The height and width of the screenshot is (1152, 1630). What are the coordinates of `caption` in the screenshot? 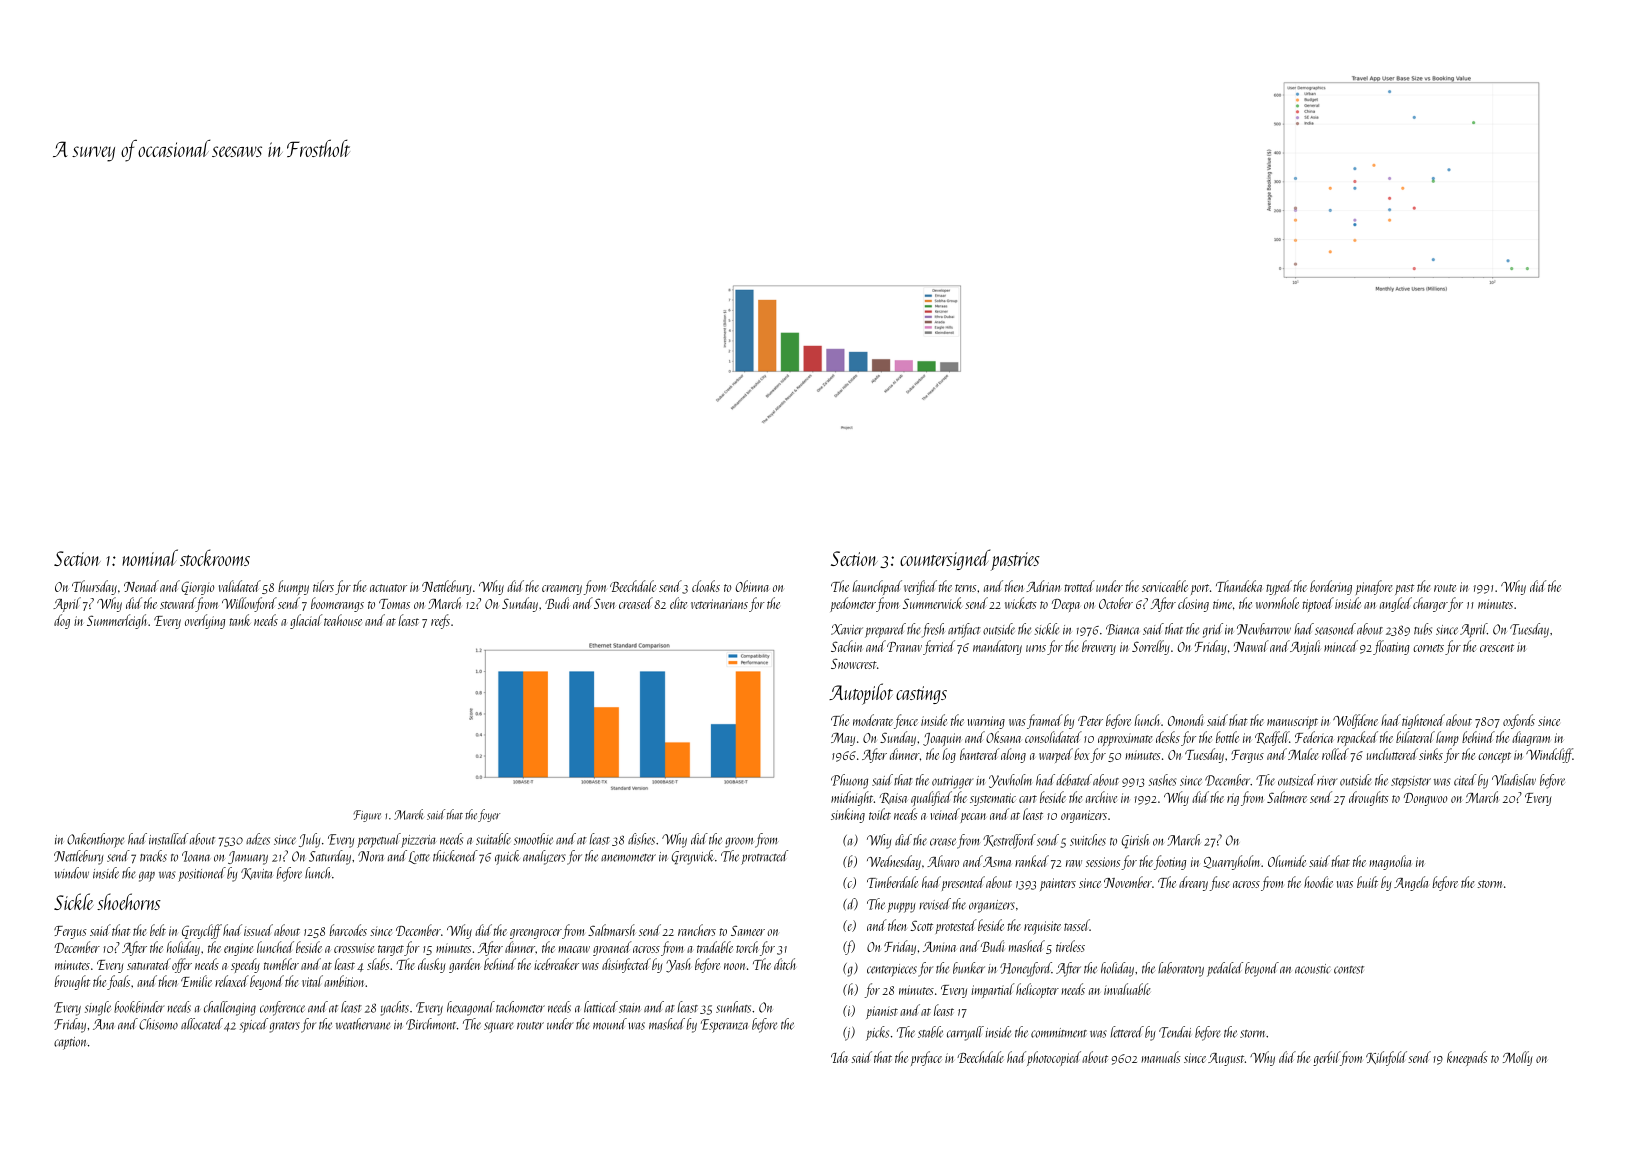 It's located at (70, 1043).
